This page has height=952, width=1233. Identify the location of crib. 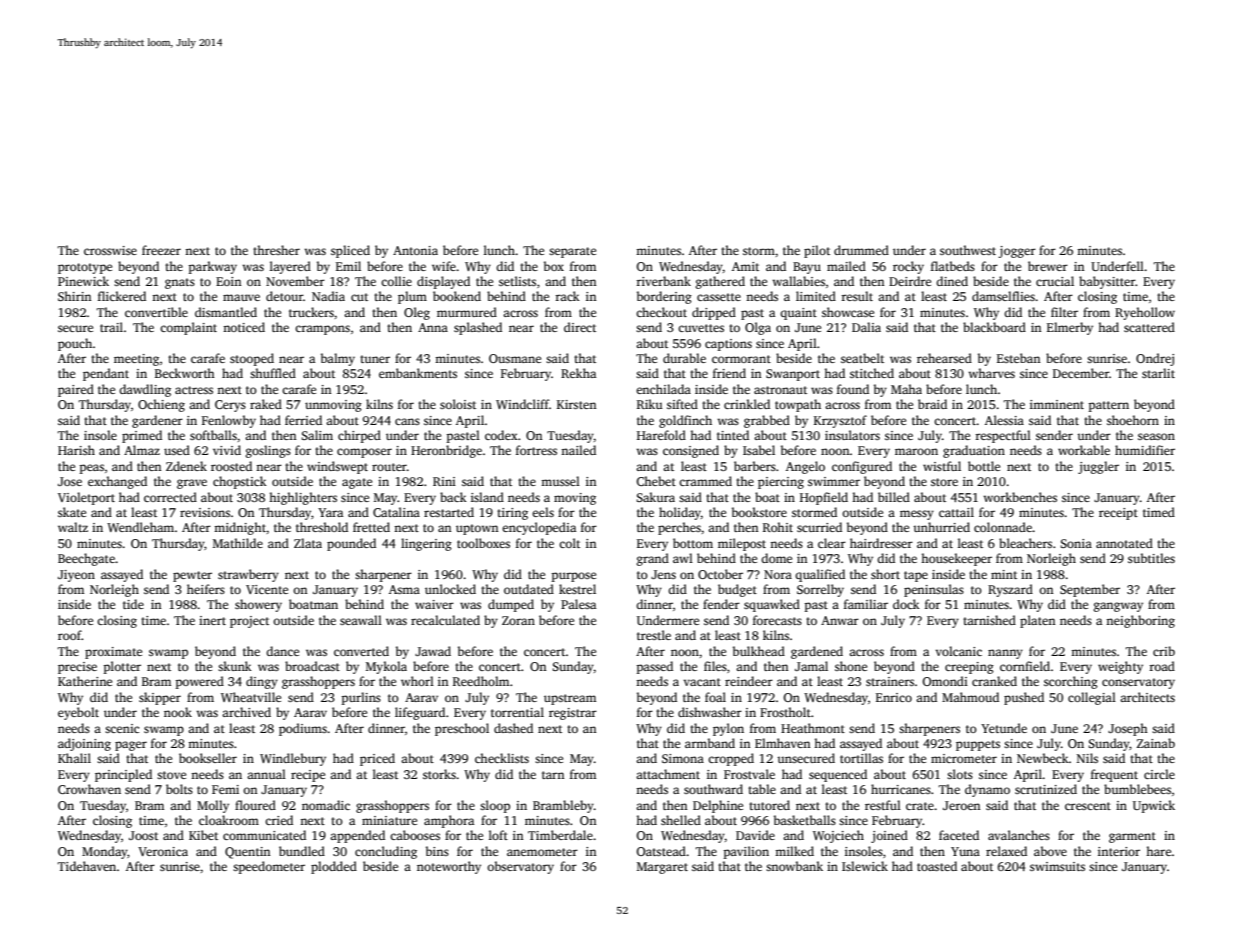
(1164, 651).
